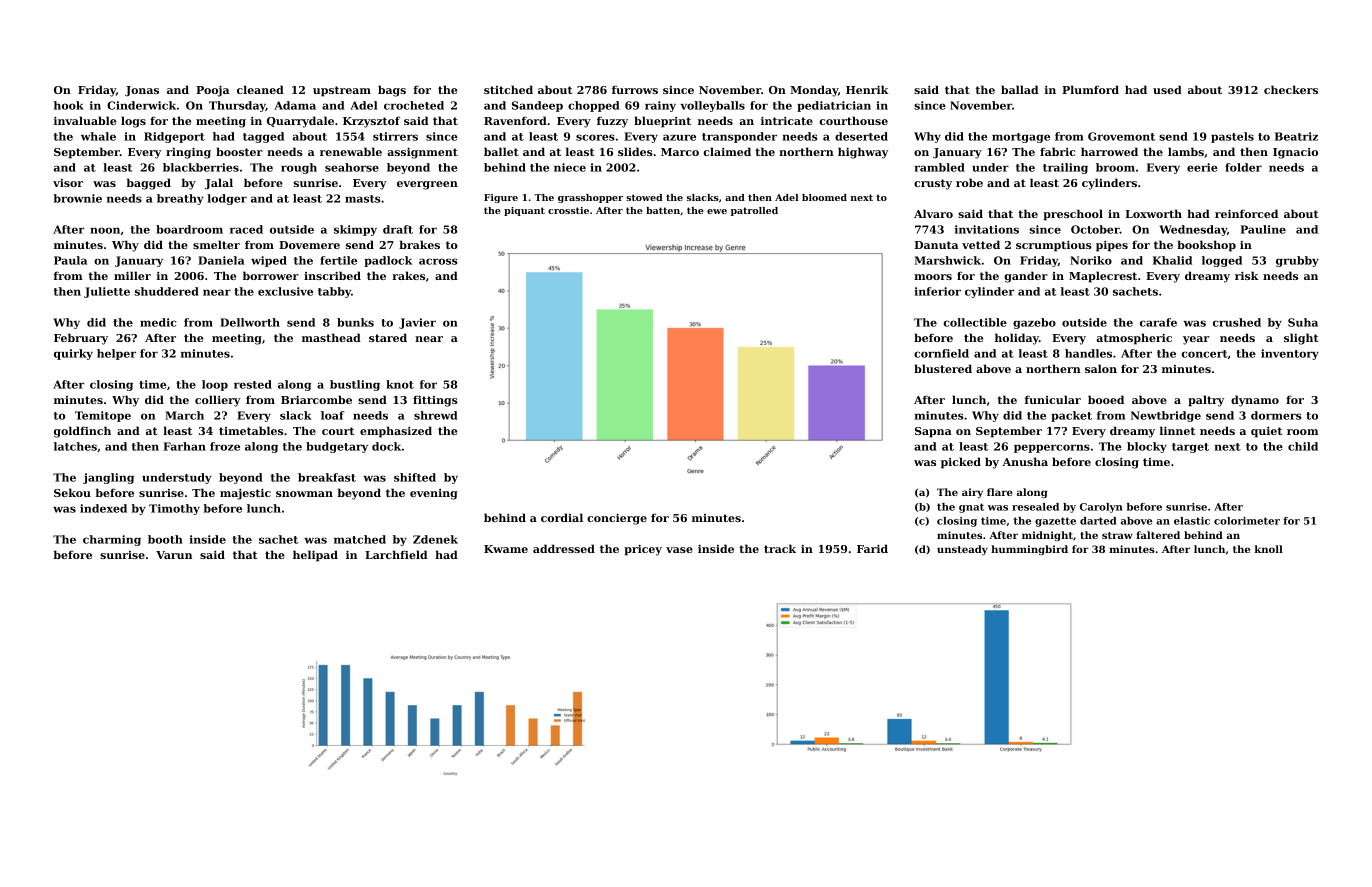 The height and width of the screenshot is (887, 1372). I want to click on Javier, so click(417, 323).
